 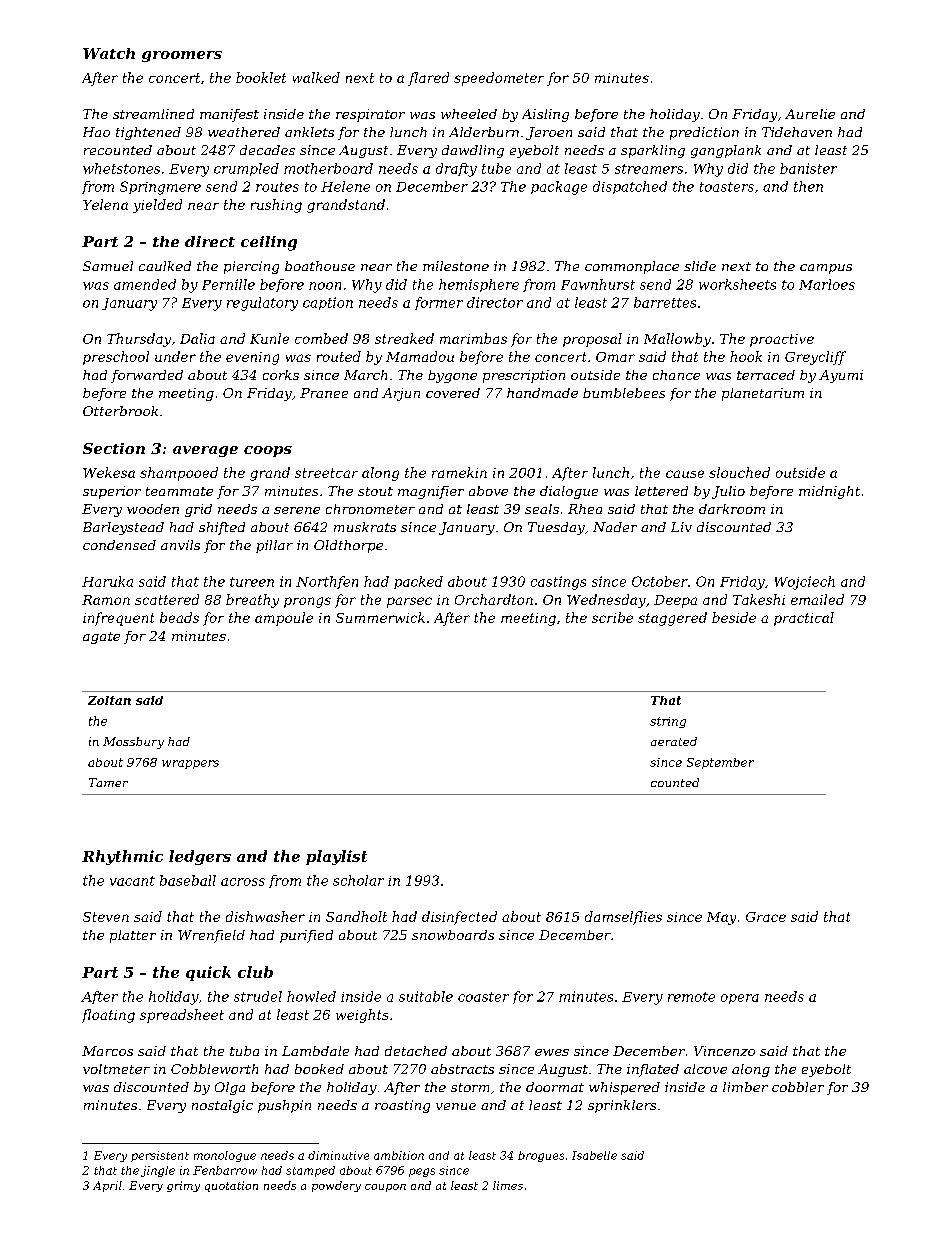 I want to click on string, so click(x=668, y=722).
